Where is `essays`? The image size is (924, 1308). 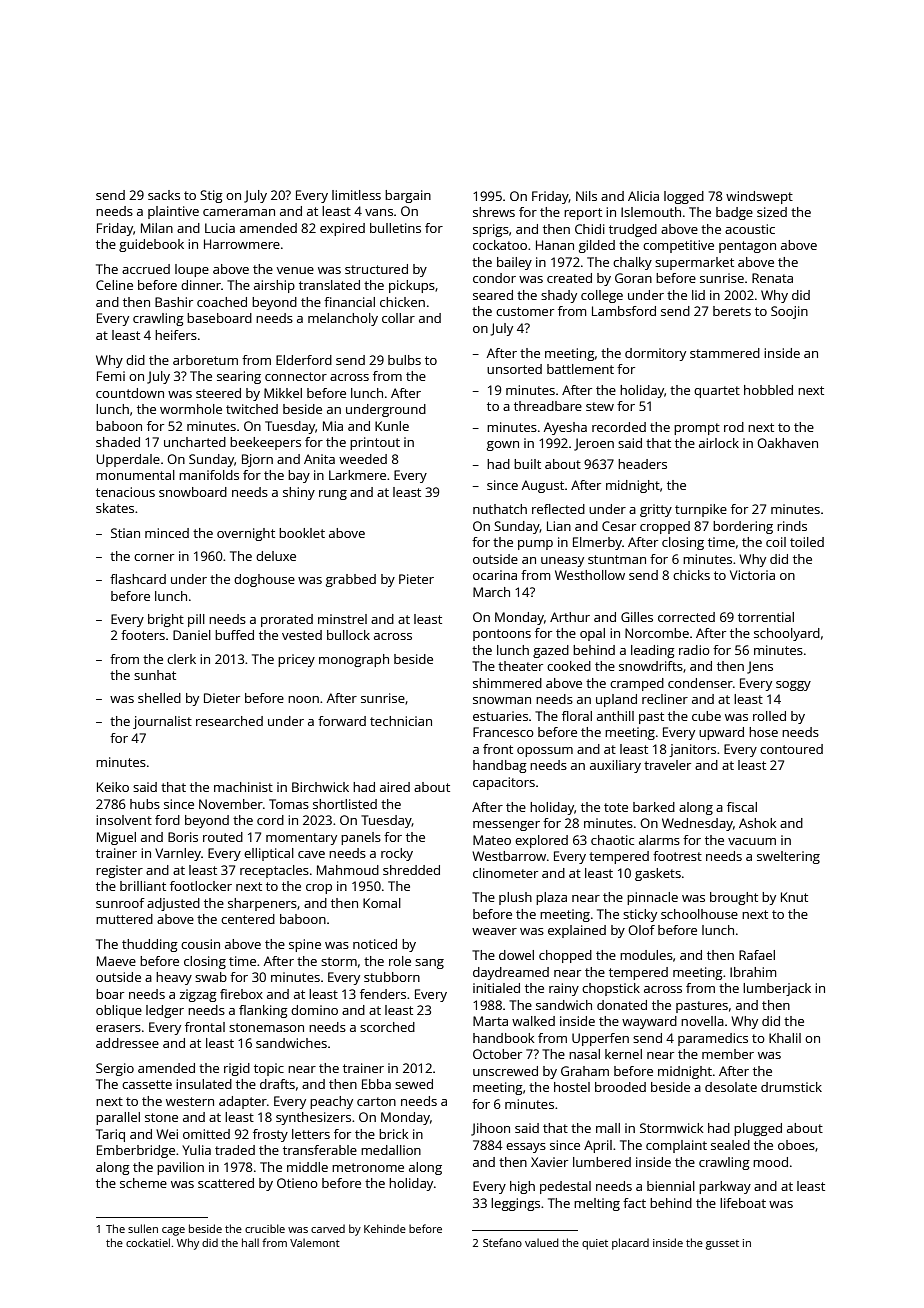
essays is located at coordinates (526, 1148).
